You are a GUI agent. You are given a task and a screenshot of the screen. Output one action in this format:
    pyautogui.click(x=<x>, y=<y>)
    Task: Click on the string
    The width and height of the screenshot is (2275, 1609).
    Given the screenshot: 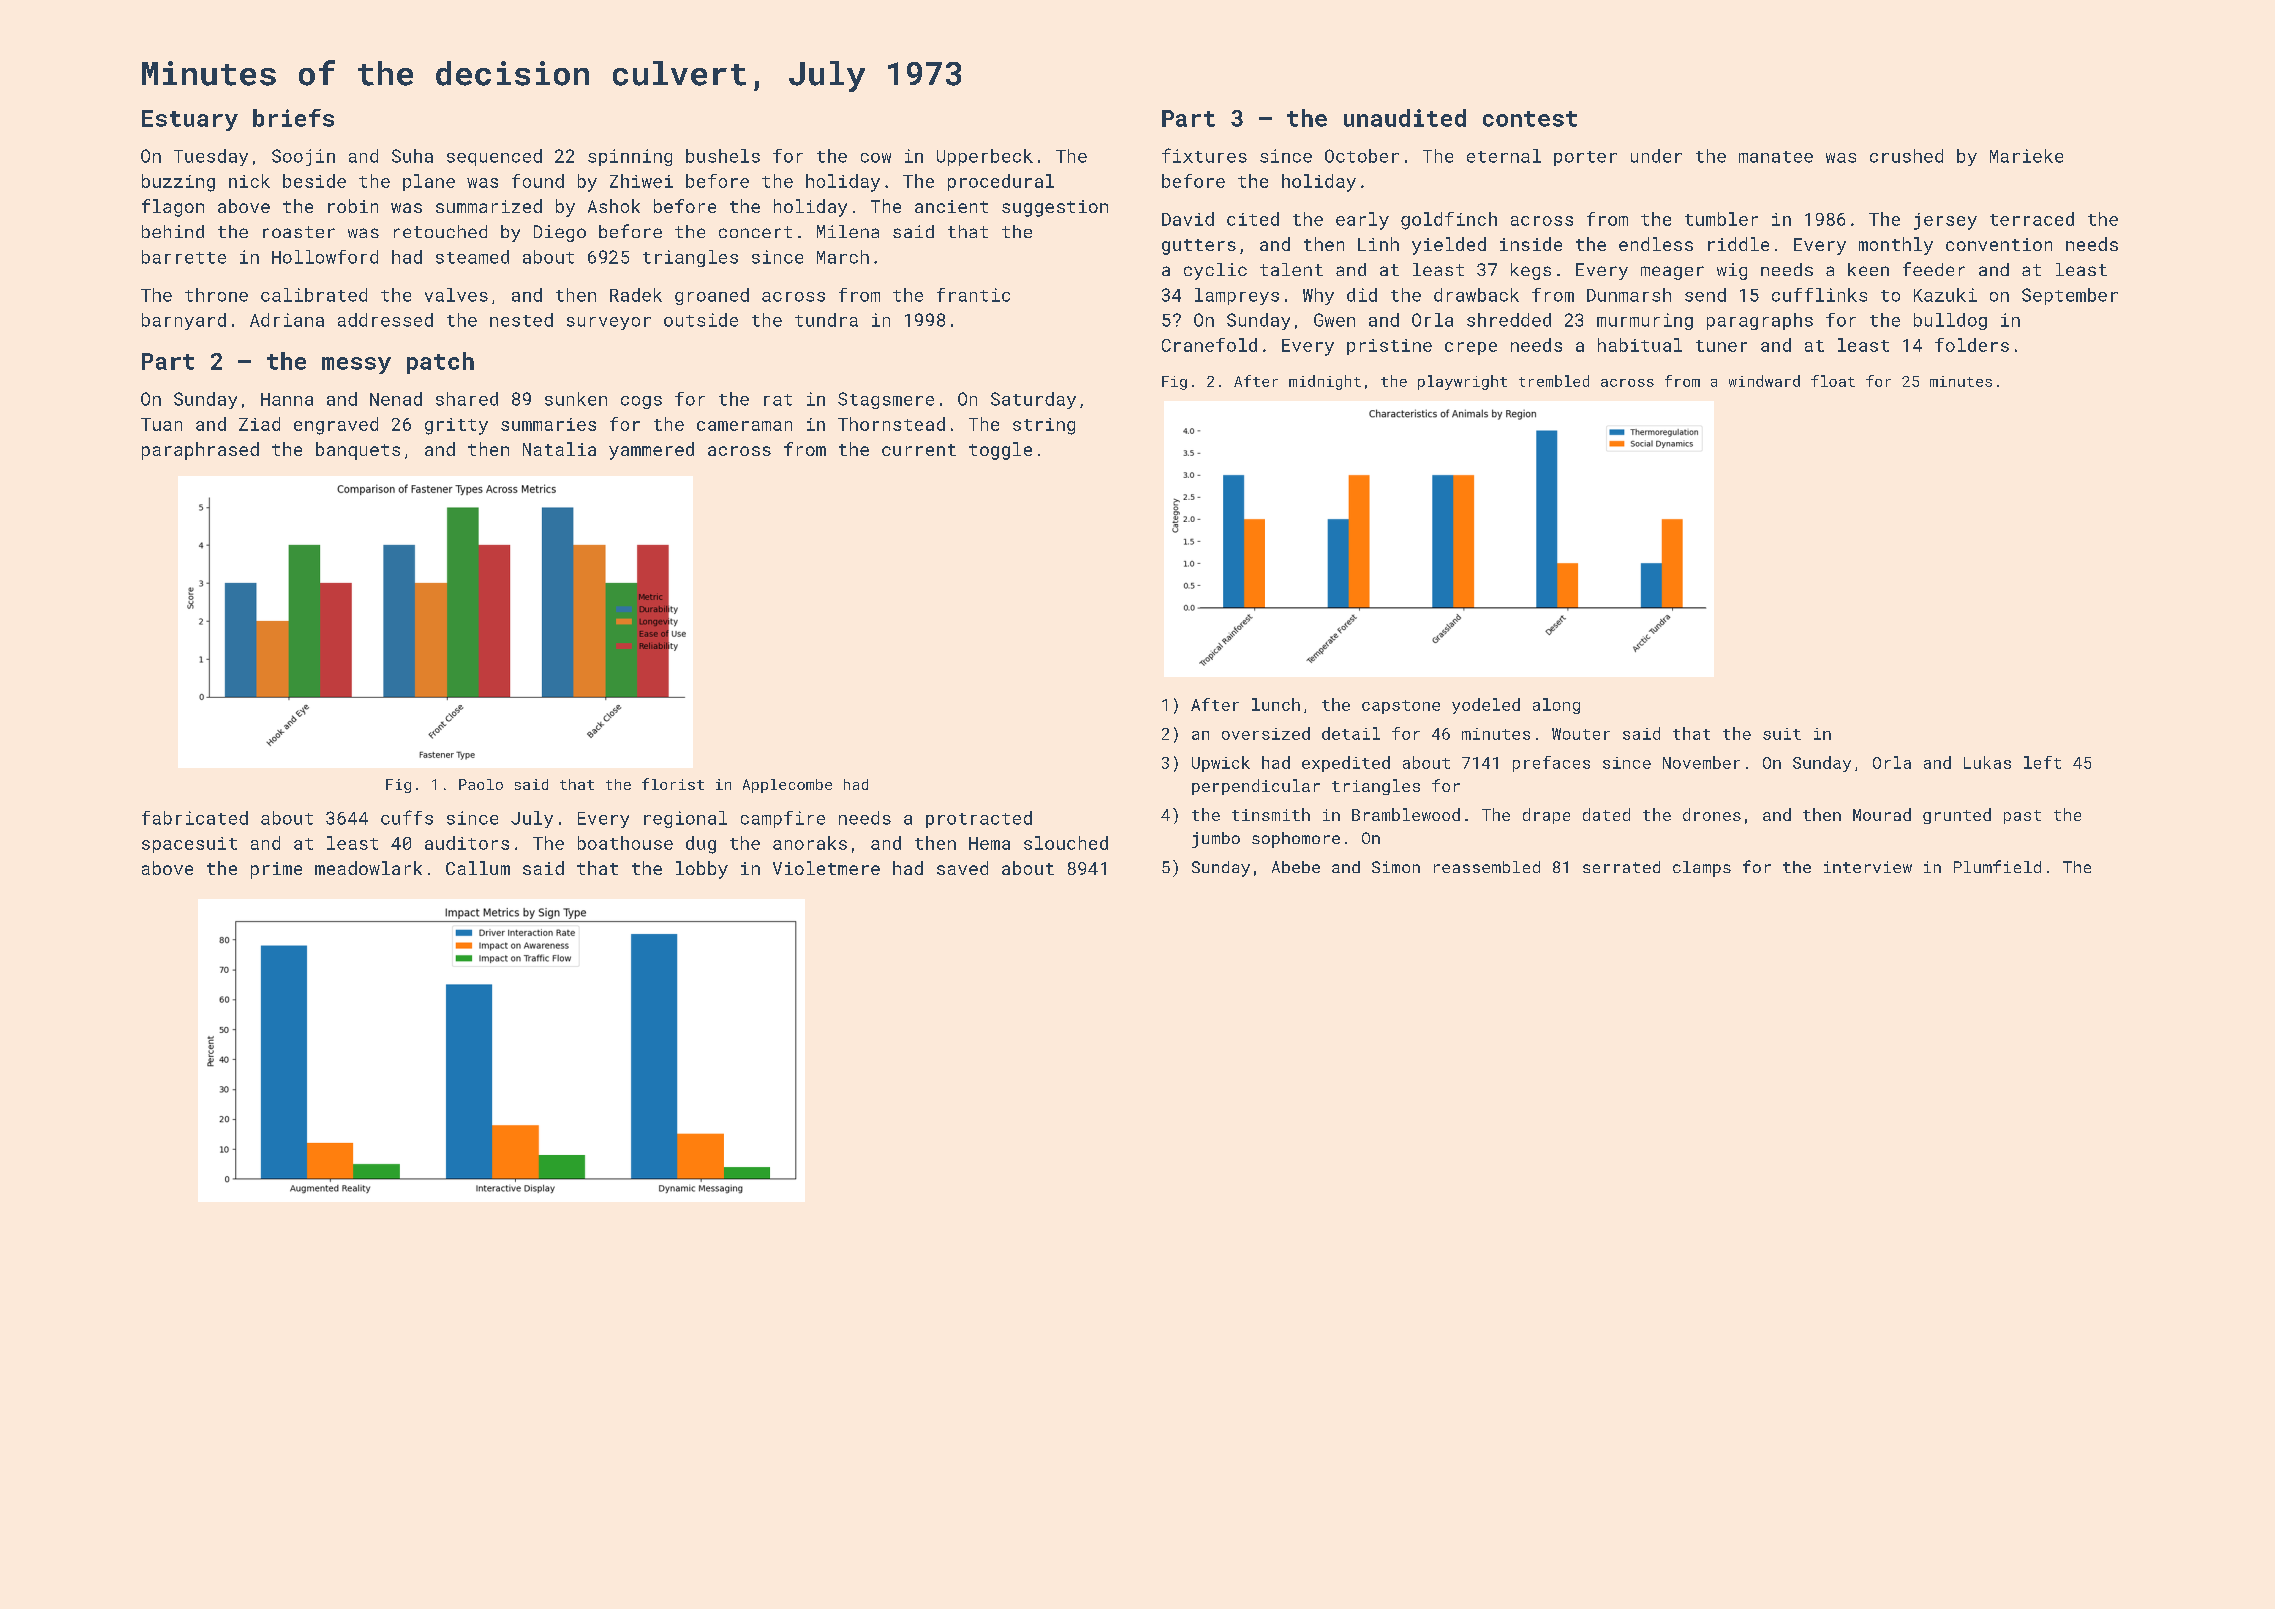 What is the action you would take?
    pyautogui.click(x=1044, y=426)
